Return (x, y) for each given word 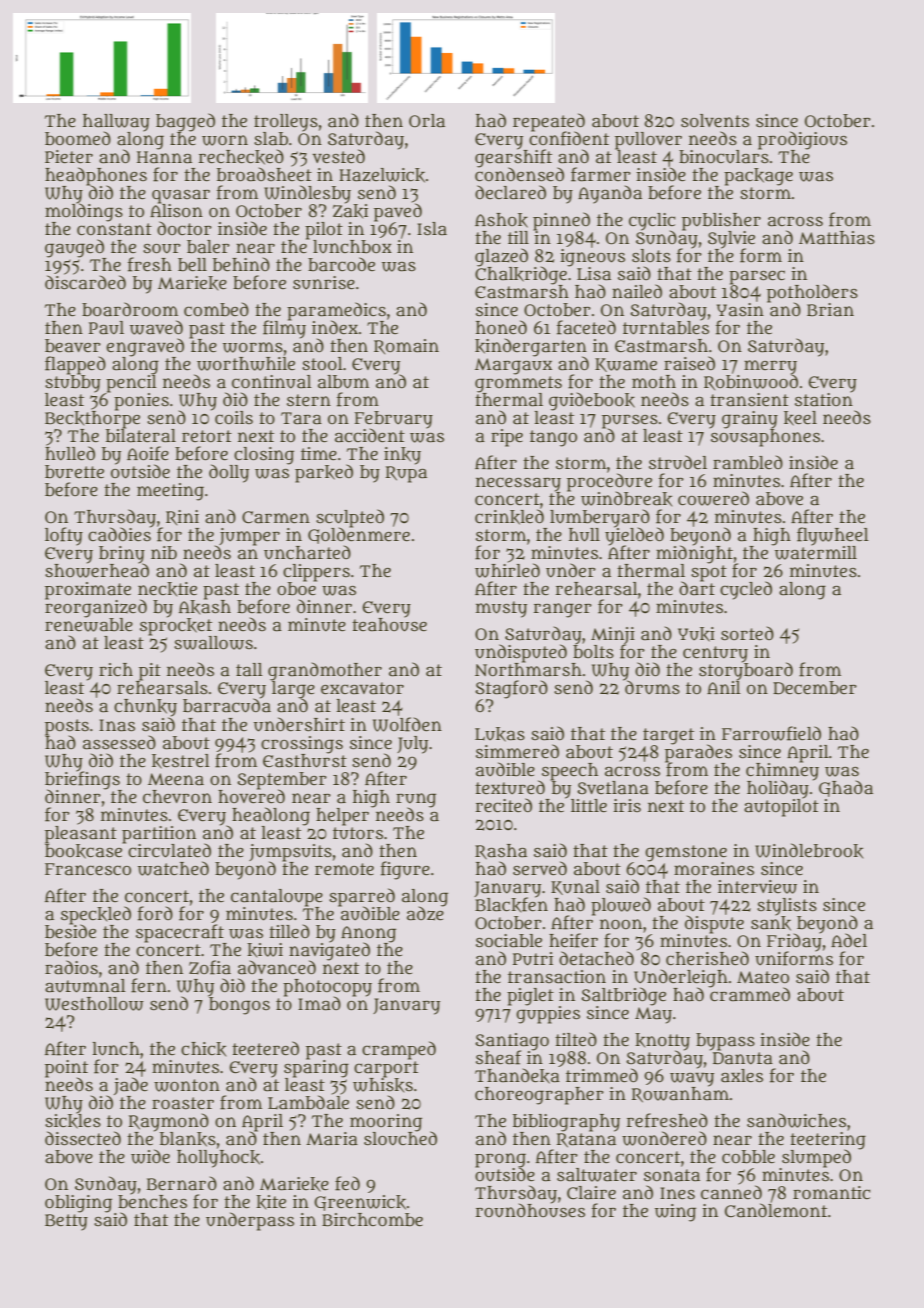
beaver (73, 346)
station (824, 400)
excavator (362, 688)
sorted (747, 633)
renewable (89, 625)
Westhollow (94, 1004)
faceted (586, 327)
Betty (66, 1222)
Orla (427, 121)
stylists (787, 906)
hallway (116, 122)
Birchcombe (372, 1220)
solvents (715, 121)
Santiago (512, 1041)
